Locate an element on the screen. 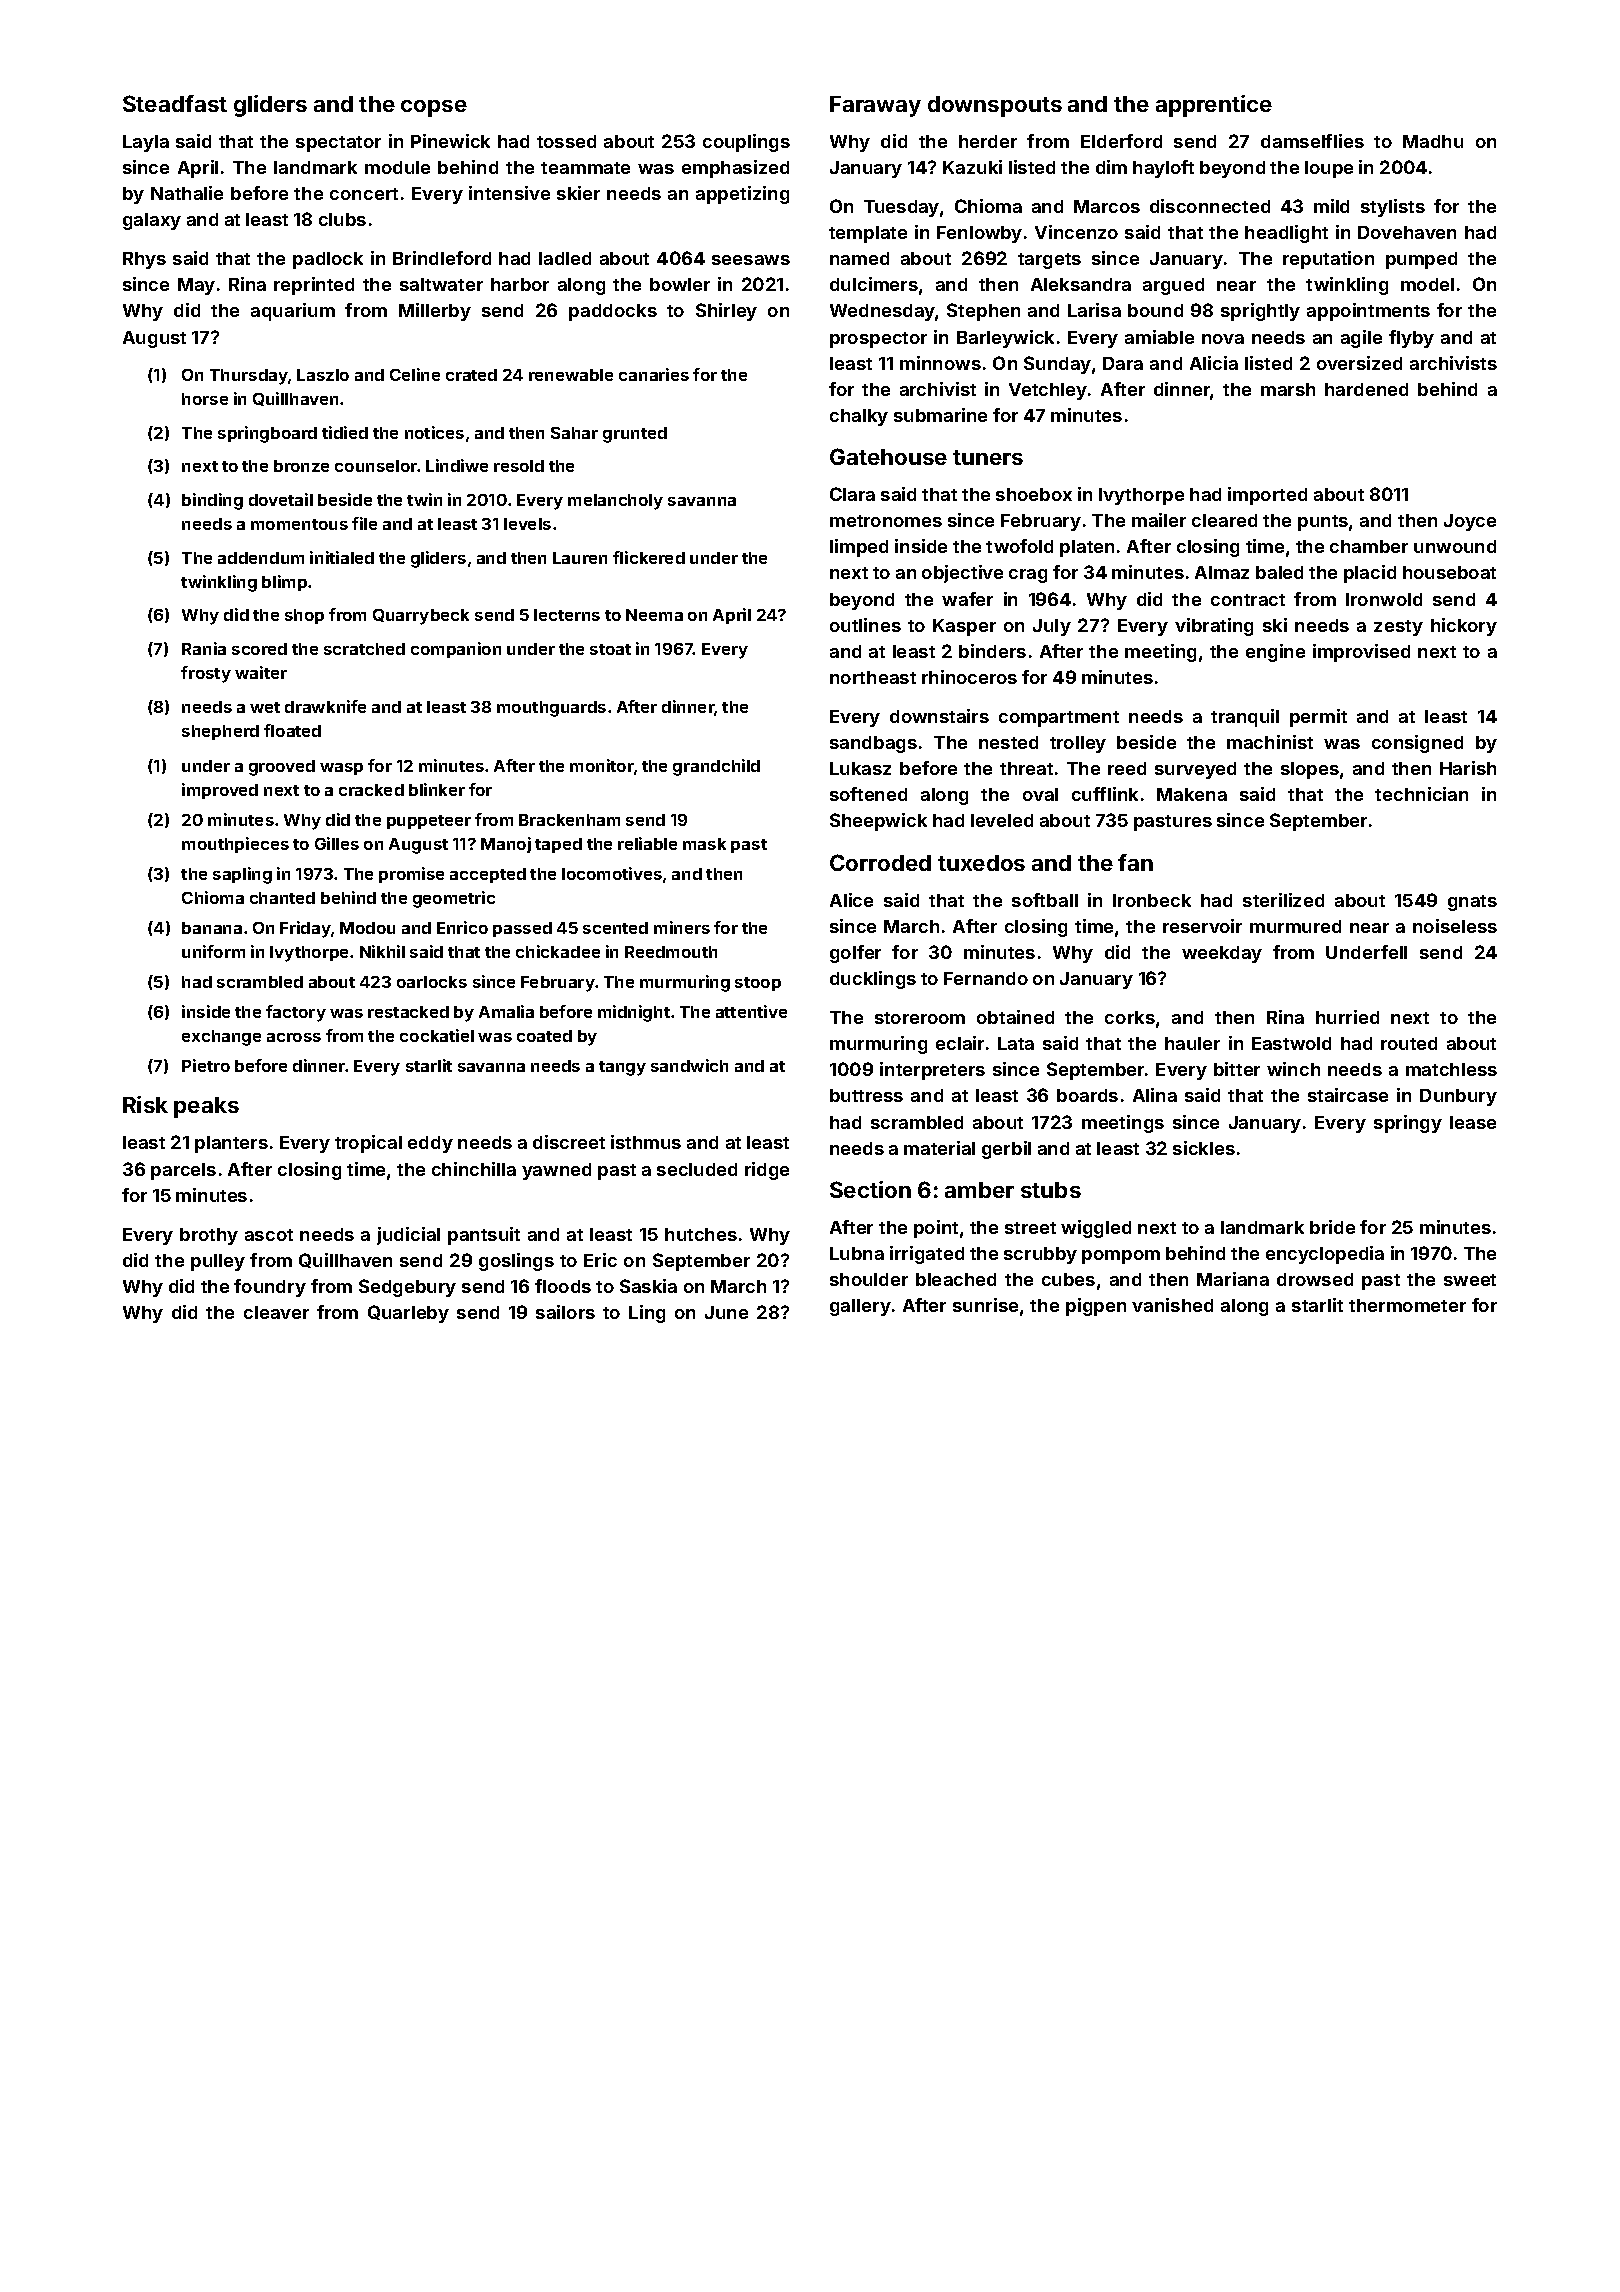 This screenshot has height=2292, width=1620. horse is located at coordinates (205, 399).
